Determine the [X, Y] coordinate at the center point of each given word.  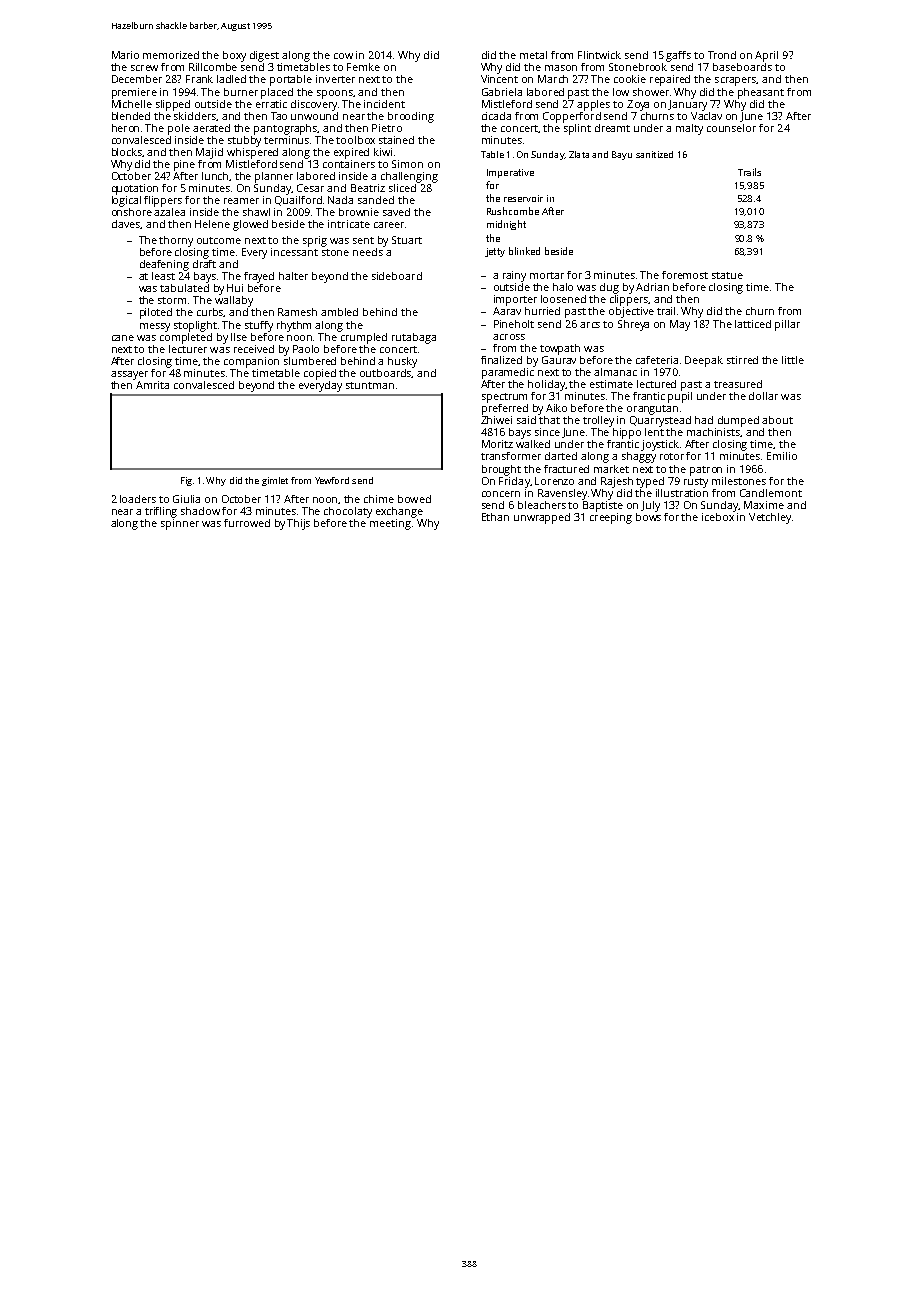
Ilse [239, 337]
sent [363, 240]
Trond [722, 55]
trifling [161, 512]
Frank [199, 79]
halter [293, 276]
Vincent [499, 79]
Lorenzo [554, 481]
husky [402, 362]
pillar [787, 325]
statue [727, 275]
